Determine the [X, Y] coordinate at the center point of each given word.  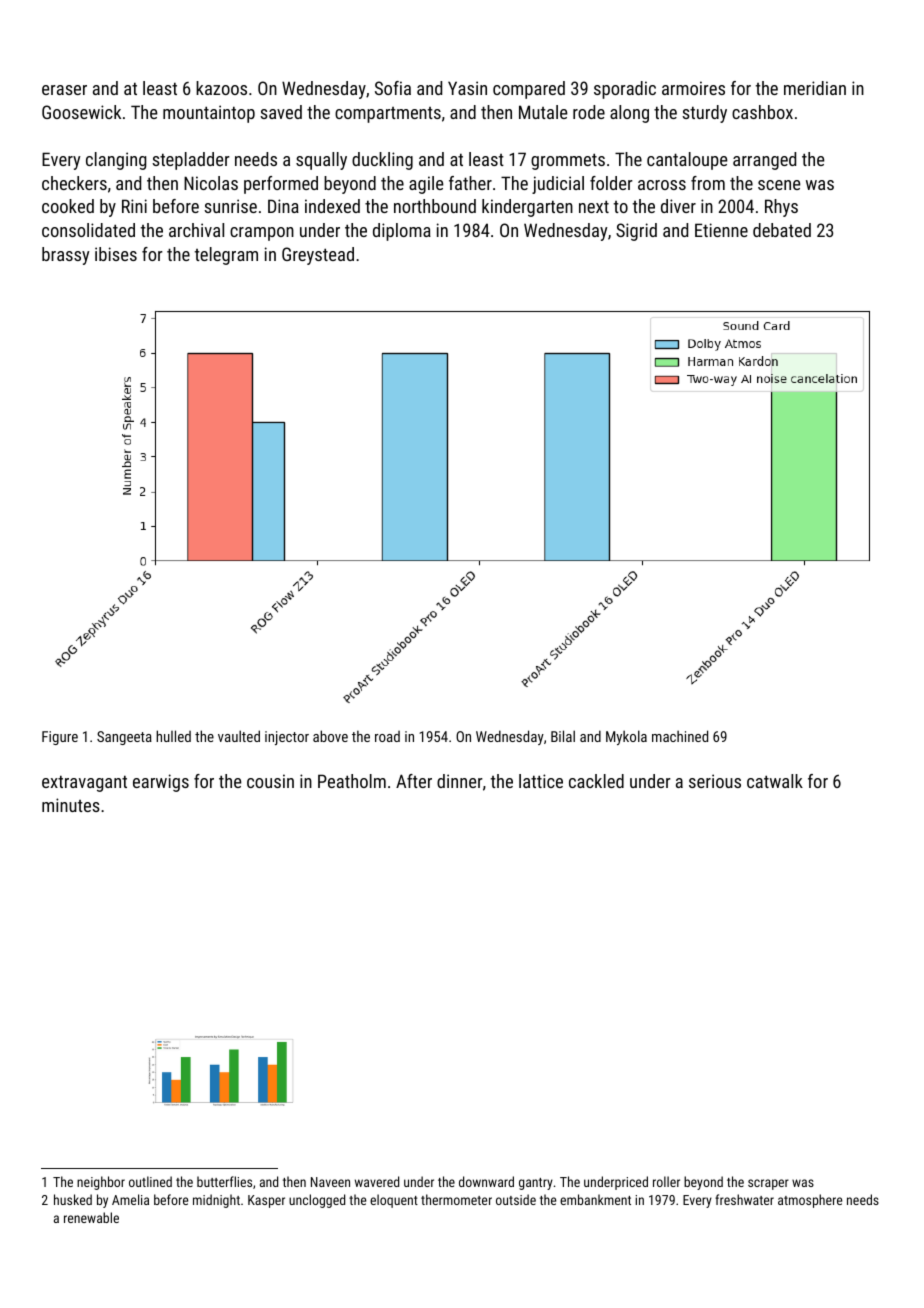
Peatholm [352, 781]
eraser [64, 90]
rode [589, 112]
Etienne [721, 230]
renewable [91, 1217]
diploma [402, 232]
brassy [65, 256]
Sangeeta [124, 738]
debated [782, 230]
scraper [768, 1184]
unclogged [317, 1201]
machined [680, 736]
